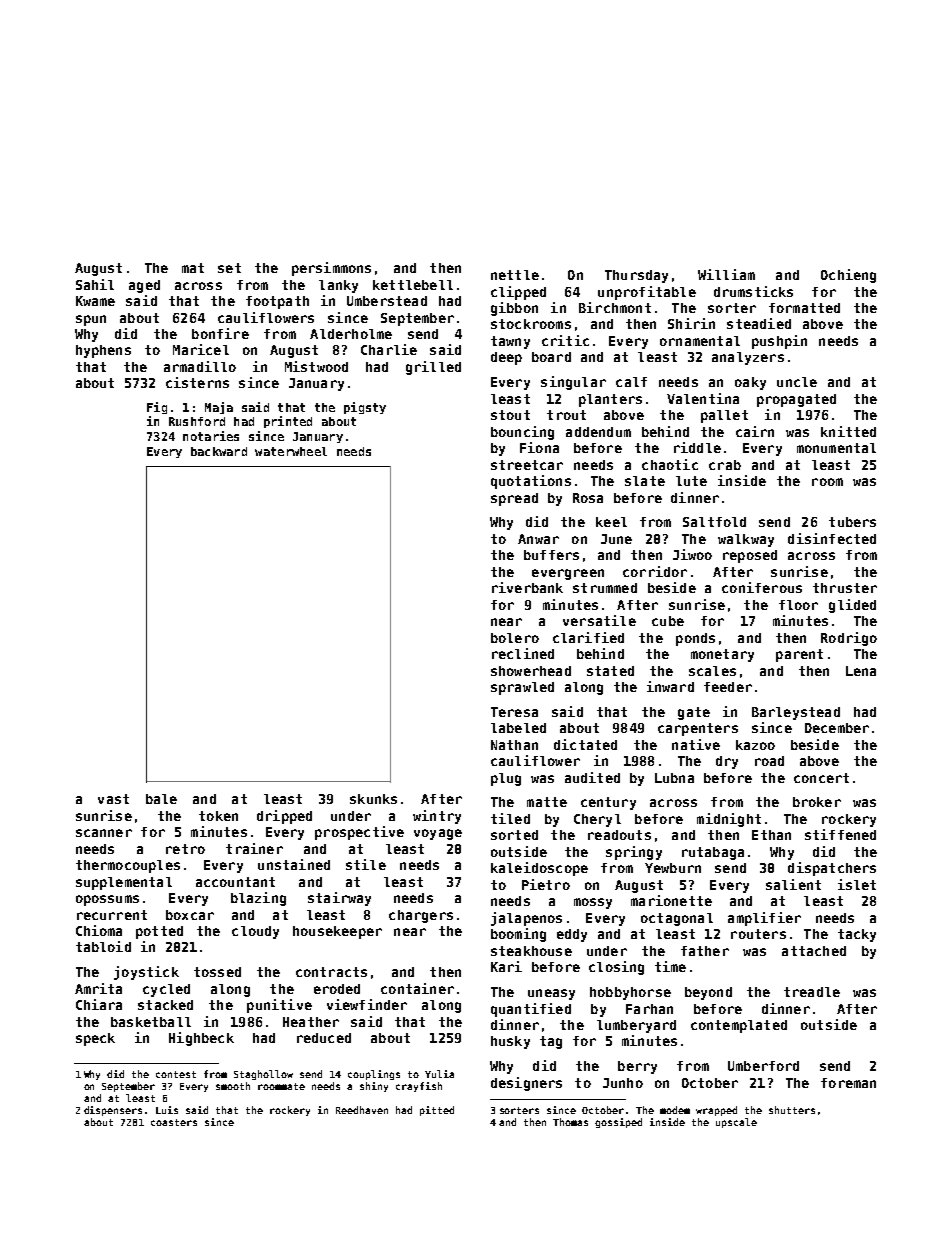 The image size is (952, 1233). I want to click on Ochieng, so click(848, 276).
